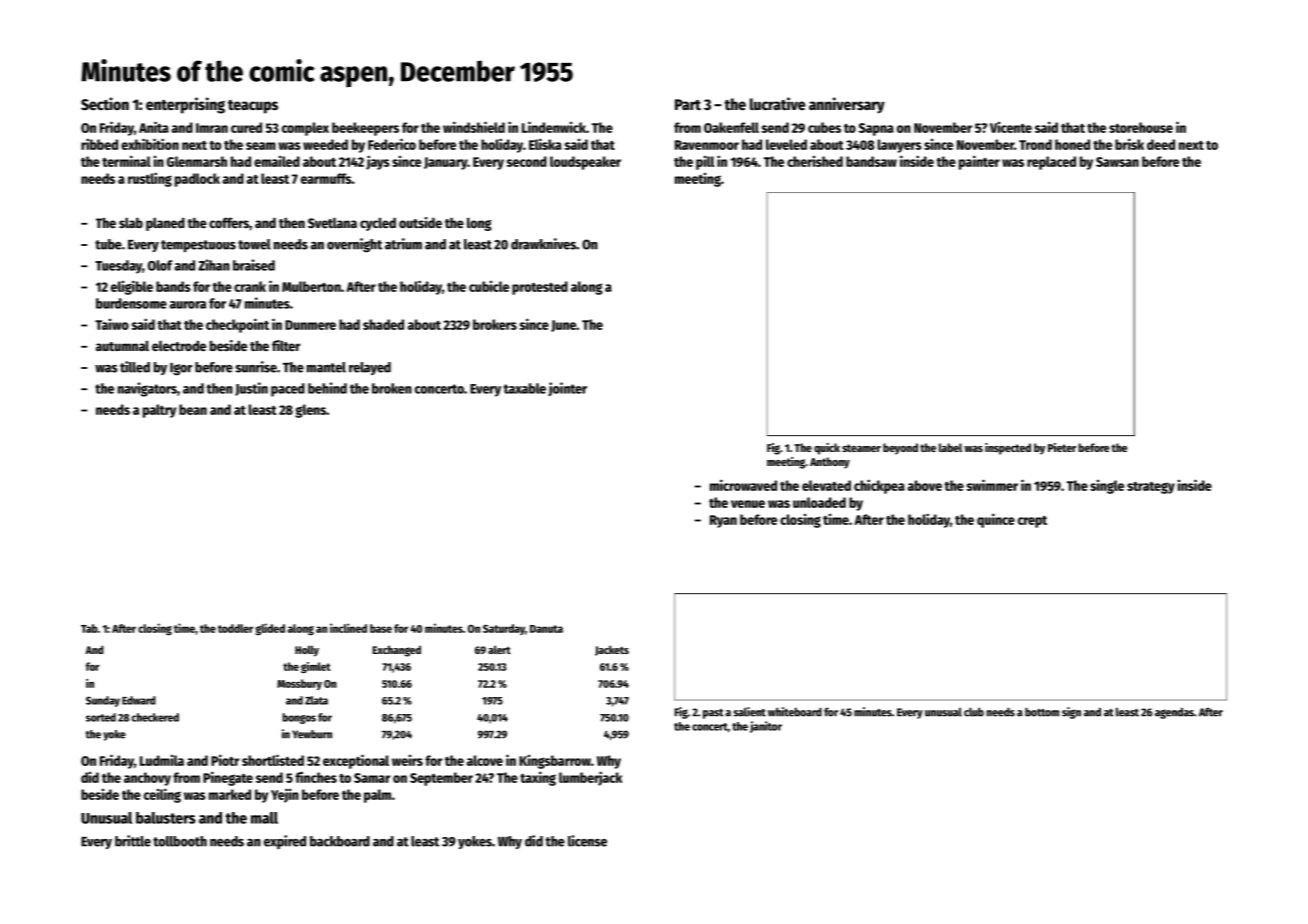  I want to click on Holly, so click(307, 651).
